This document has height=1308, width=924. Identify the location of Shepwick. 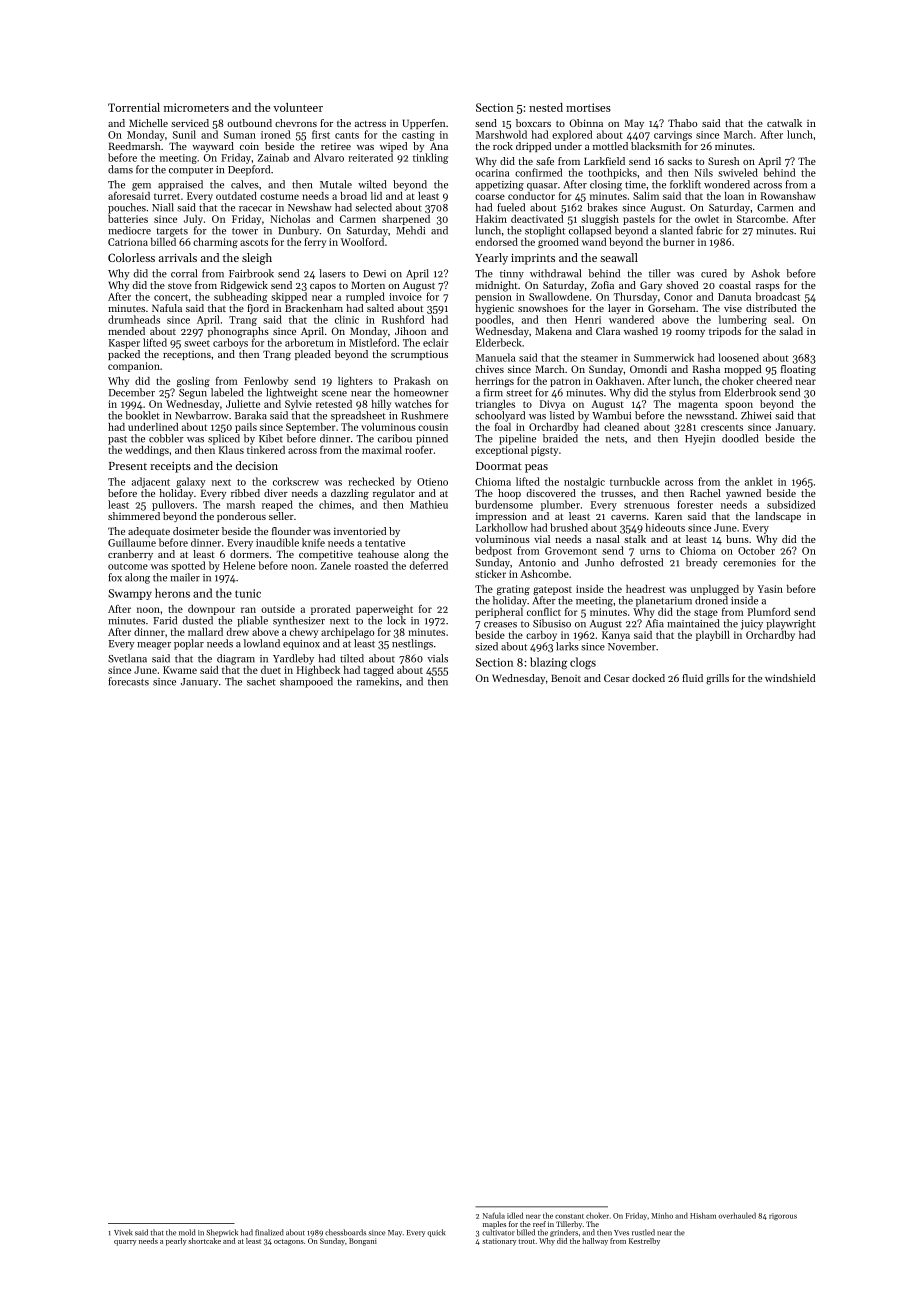
(222, 1233).
